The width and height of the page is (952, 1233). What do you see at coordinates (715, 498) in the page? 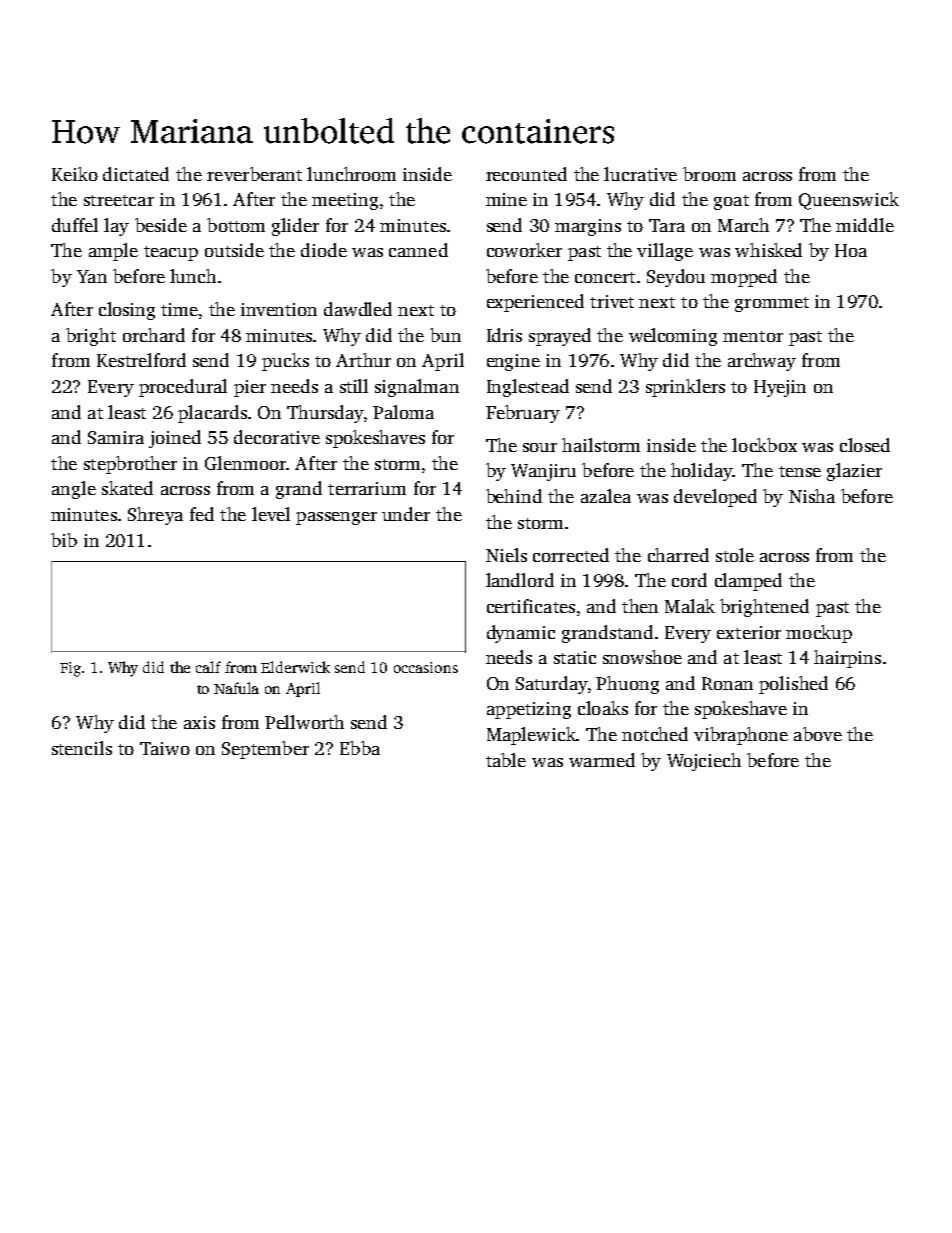
I see `developed` at bounding box center [715, 498].
